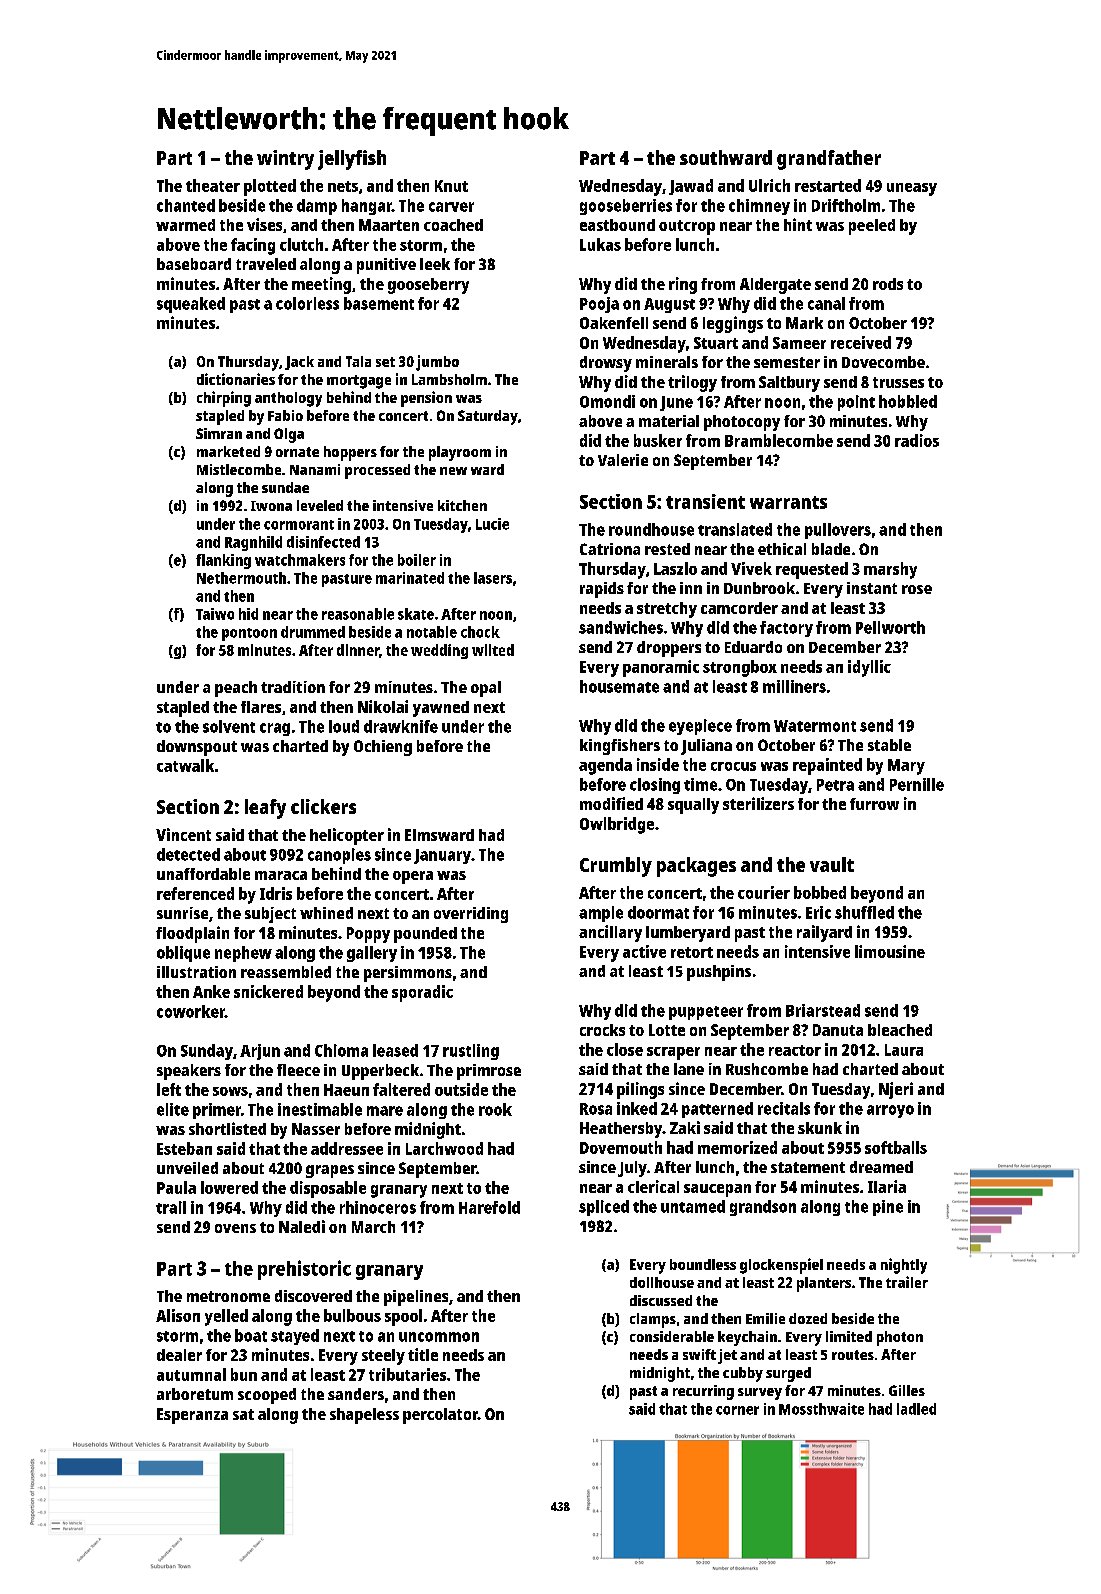  Describe the element at coordinates (213, 185) in the screenshot. I see `theater` at that location.
